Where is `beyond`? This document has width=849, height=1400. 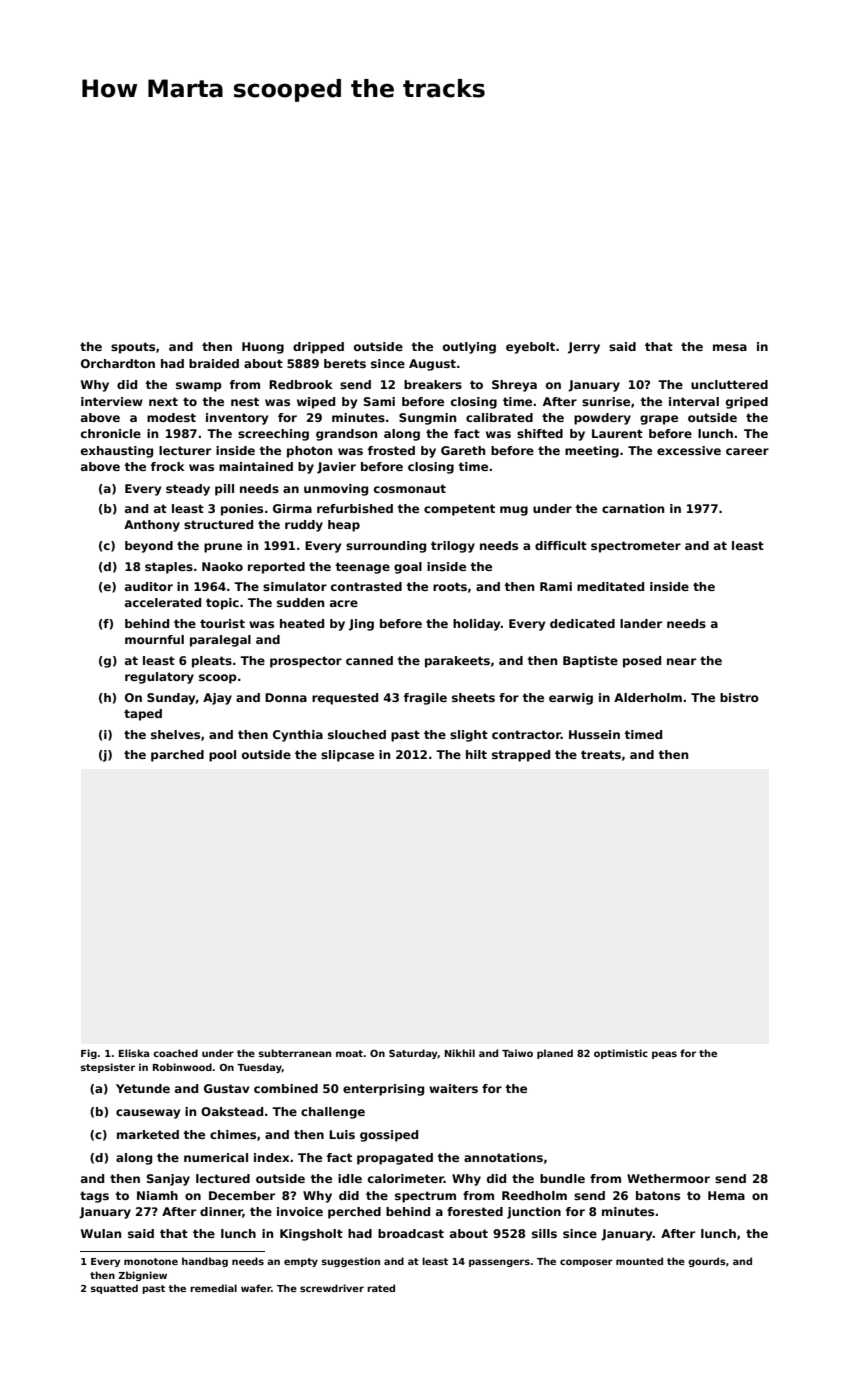 beyond is located at coordinates (149, 547).
